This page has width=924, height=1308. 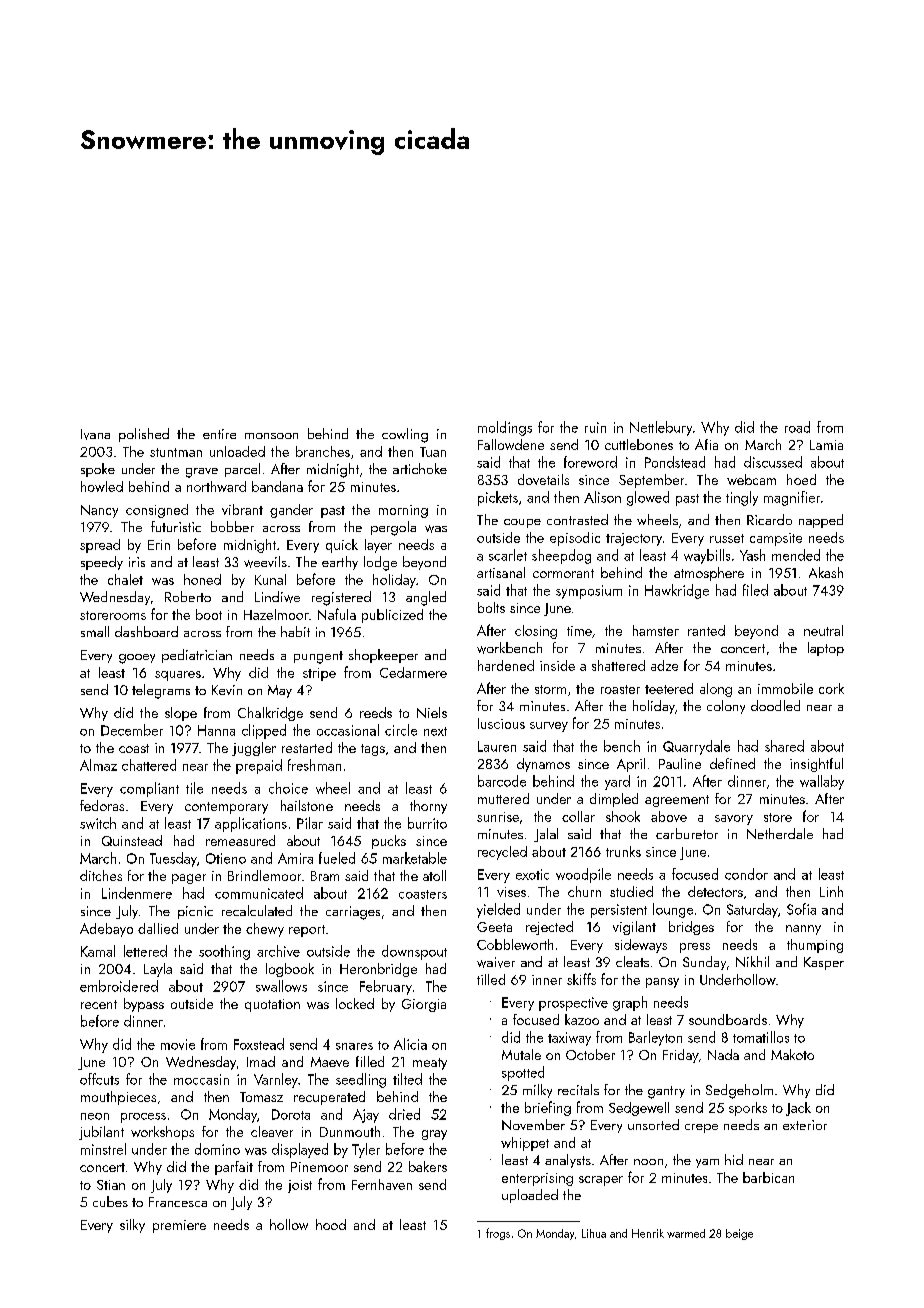 I want to click on beige, so click(x=739, y=1234).
